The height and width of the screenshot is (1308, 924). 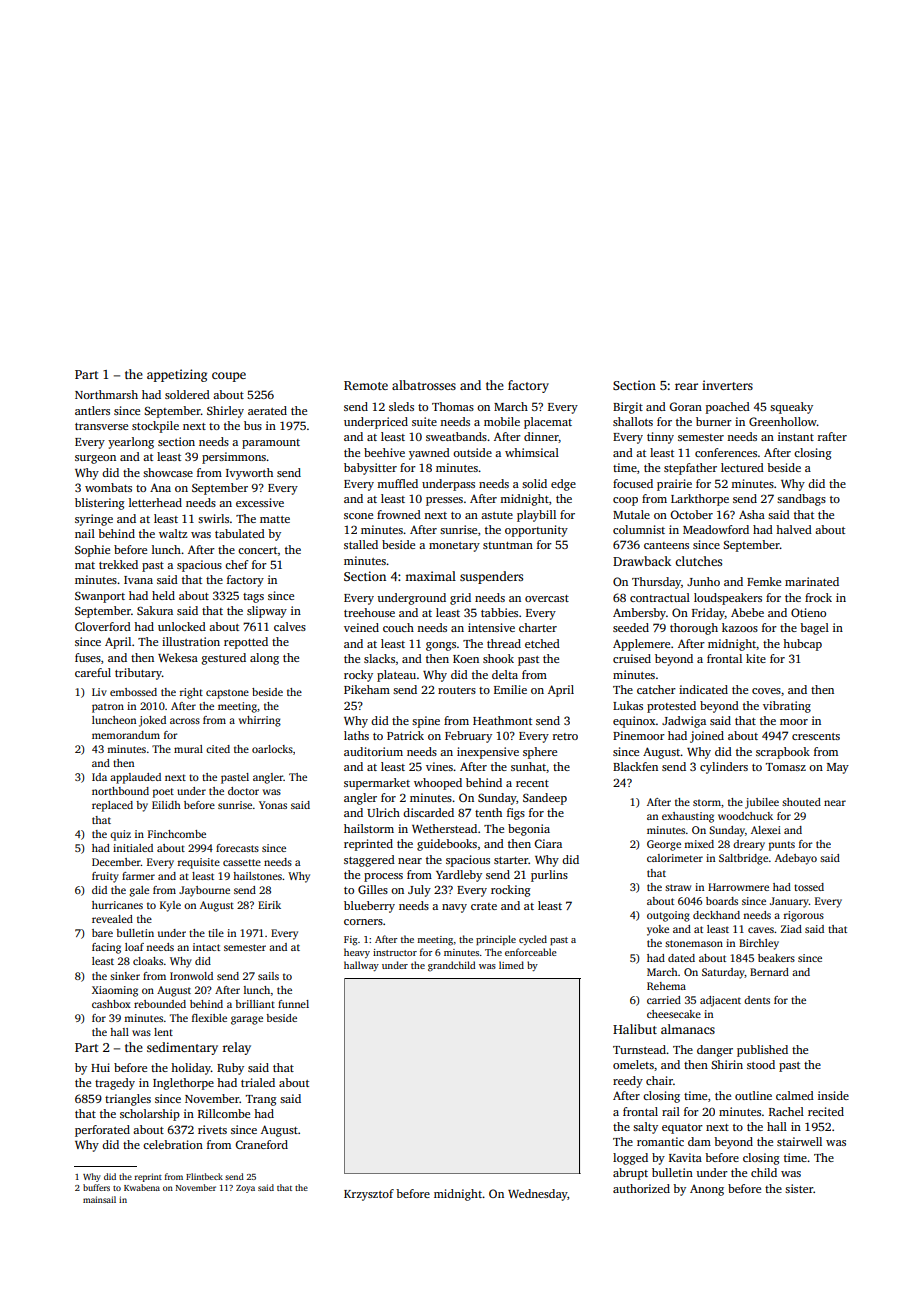 What do you see at coordinates (727, 385) in the screenshot?
I see `inverters` at bounding box center [727, 385].
